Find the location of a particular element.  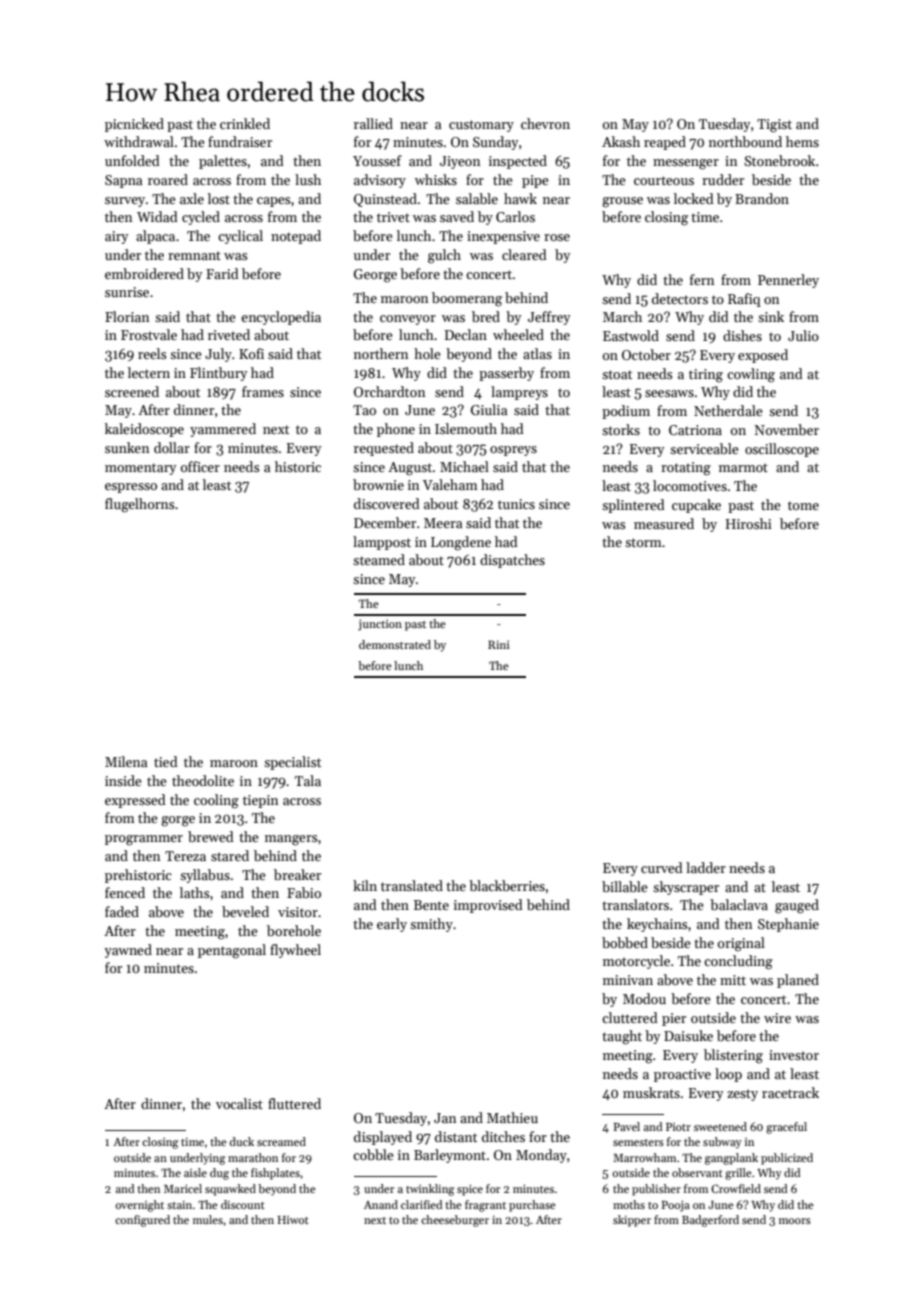

Tigist is located at coordinates (774, 126).
